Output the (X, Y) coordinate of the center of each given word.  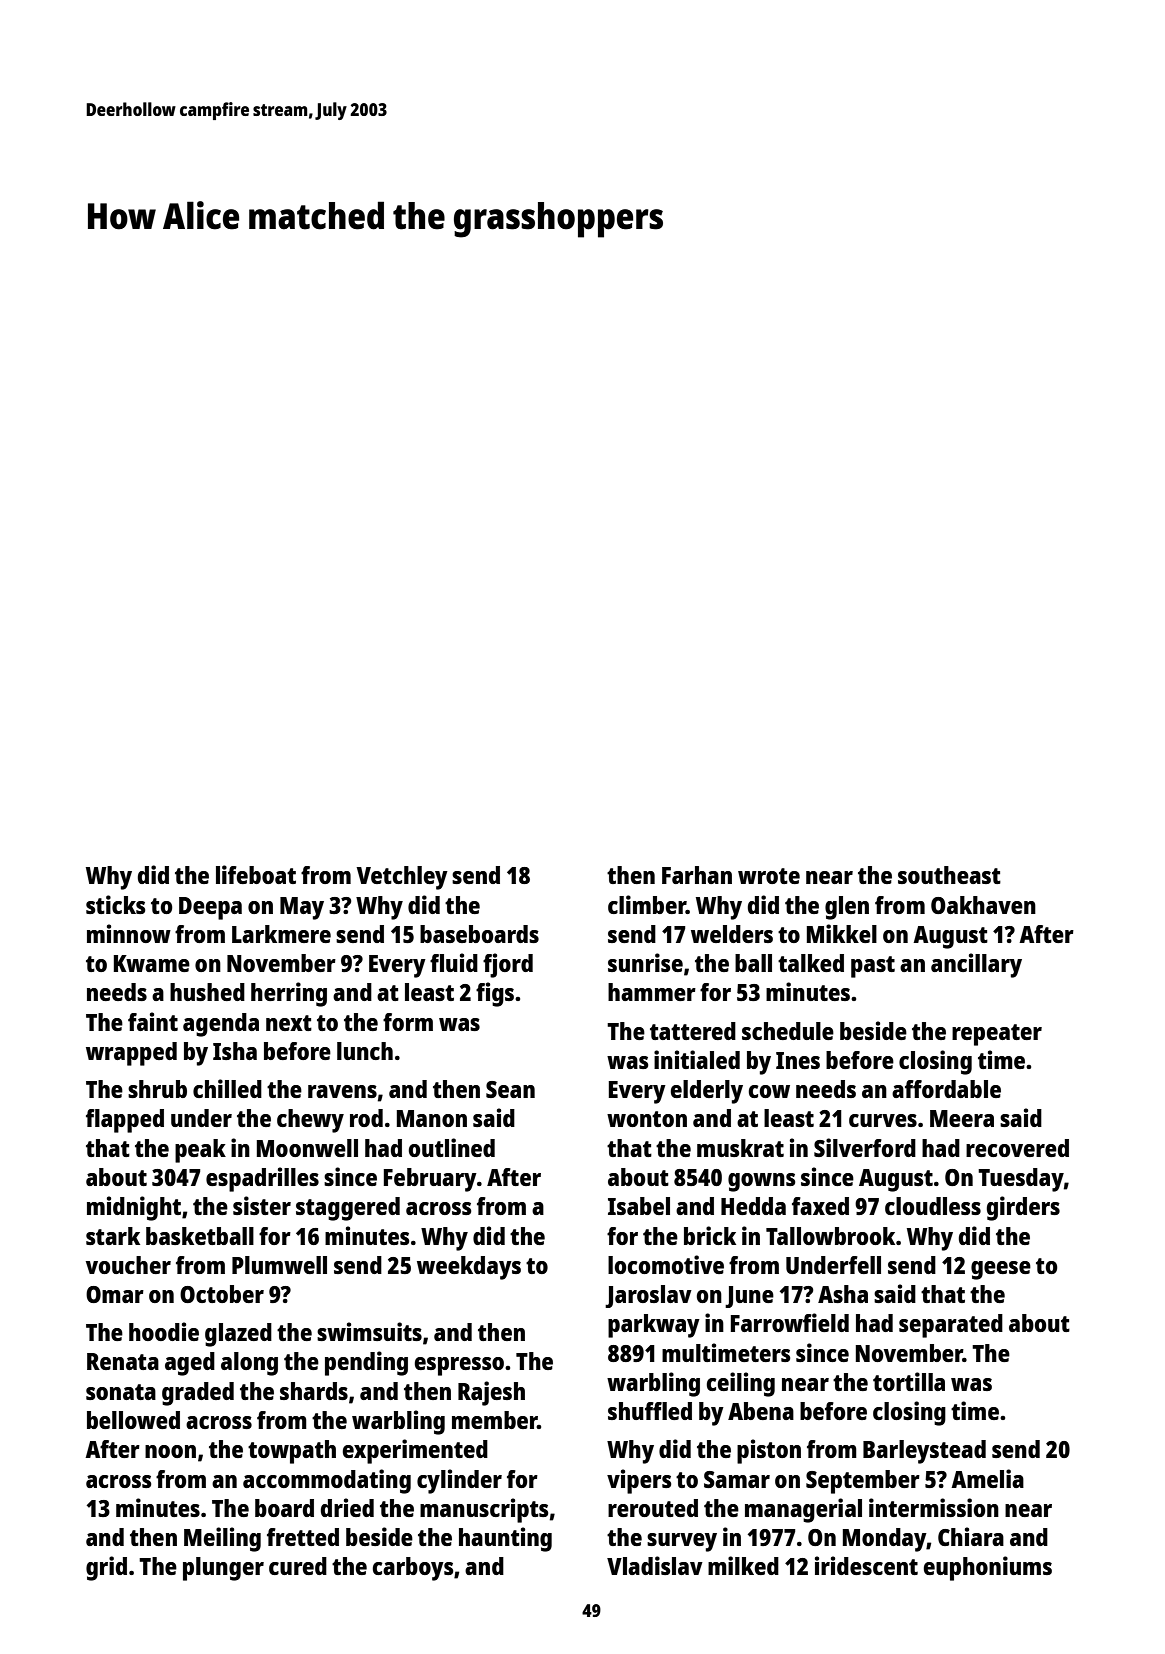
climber (647, 904)
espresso (459, 1366)
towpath (292, 1452)
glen (847, 908)
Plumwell (279, 1265)
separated (951, 1326)
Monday (885, 1540)
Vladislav (655, 1565)
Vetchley (402, 878)
